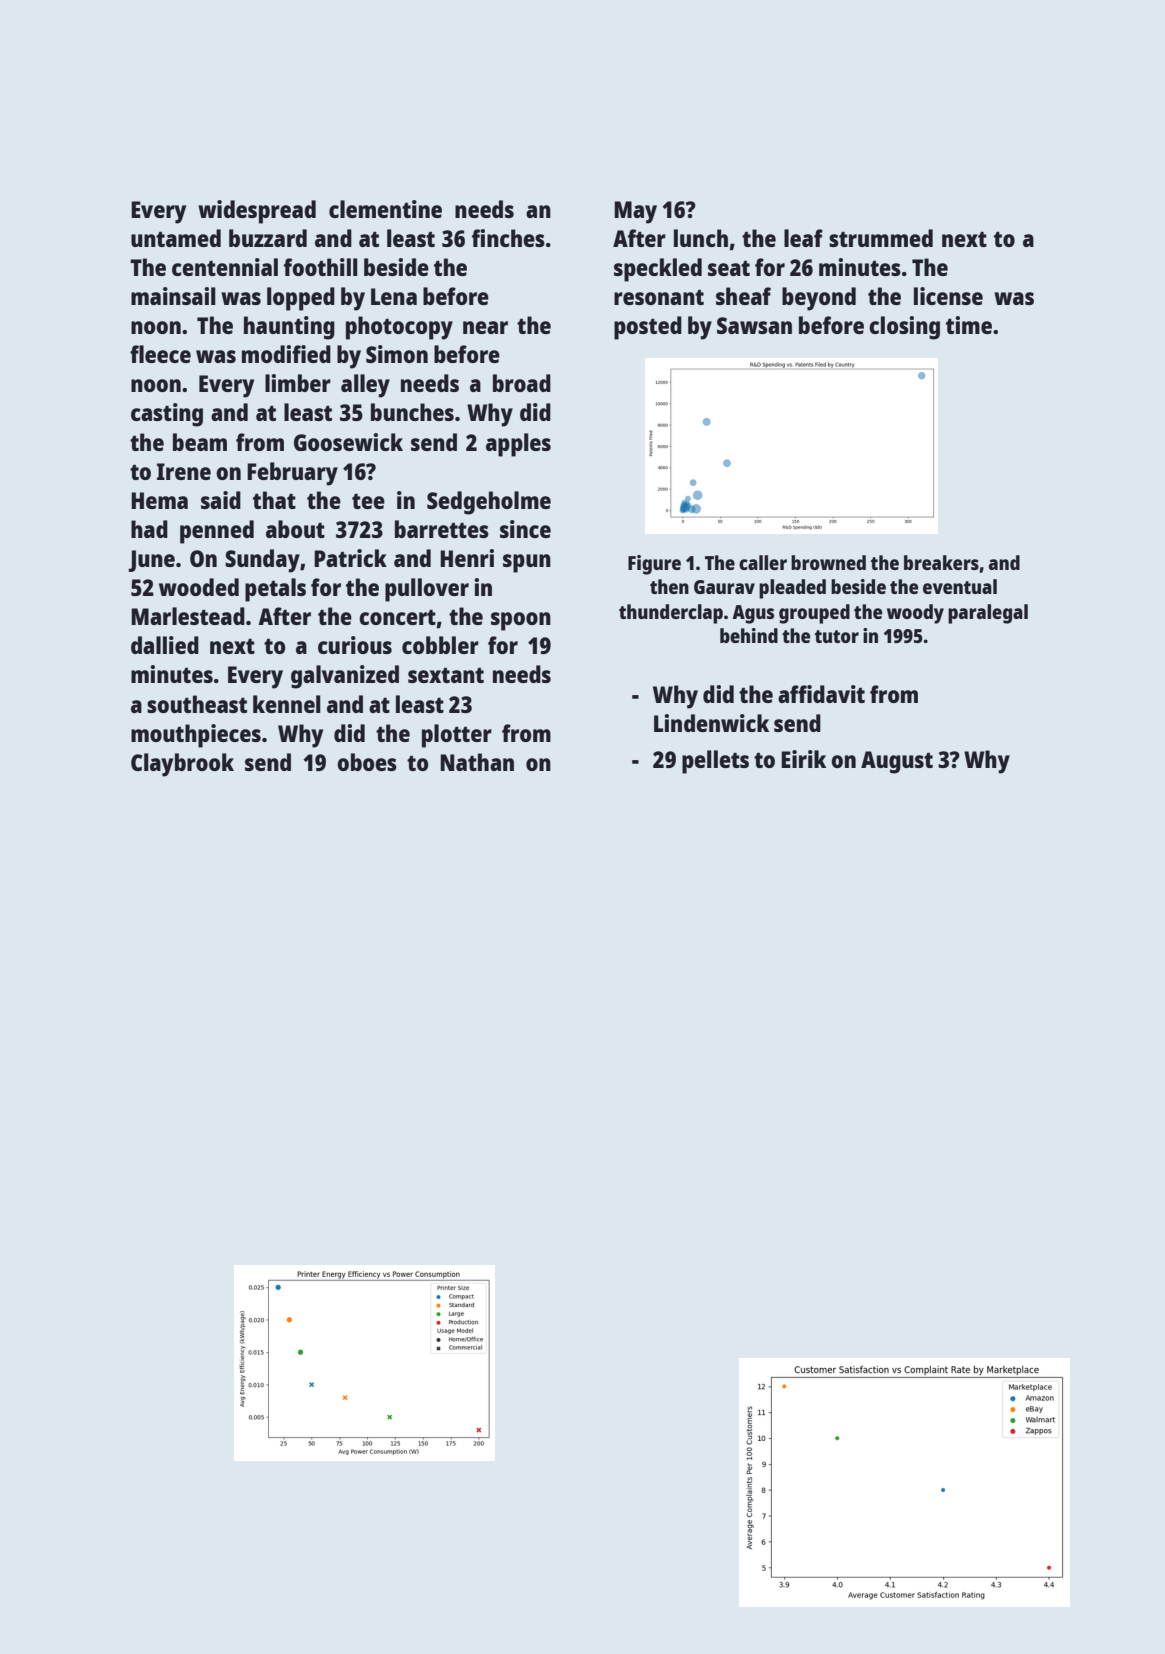 The height and width of the page is (1654, 1165). I want to click on affidavit, so click(821, 694).
